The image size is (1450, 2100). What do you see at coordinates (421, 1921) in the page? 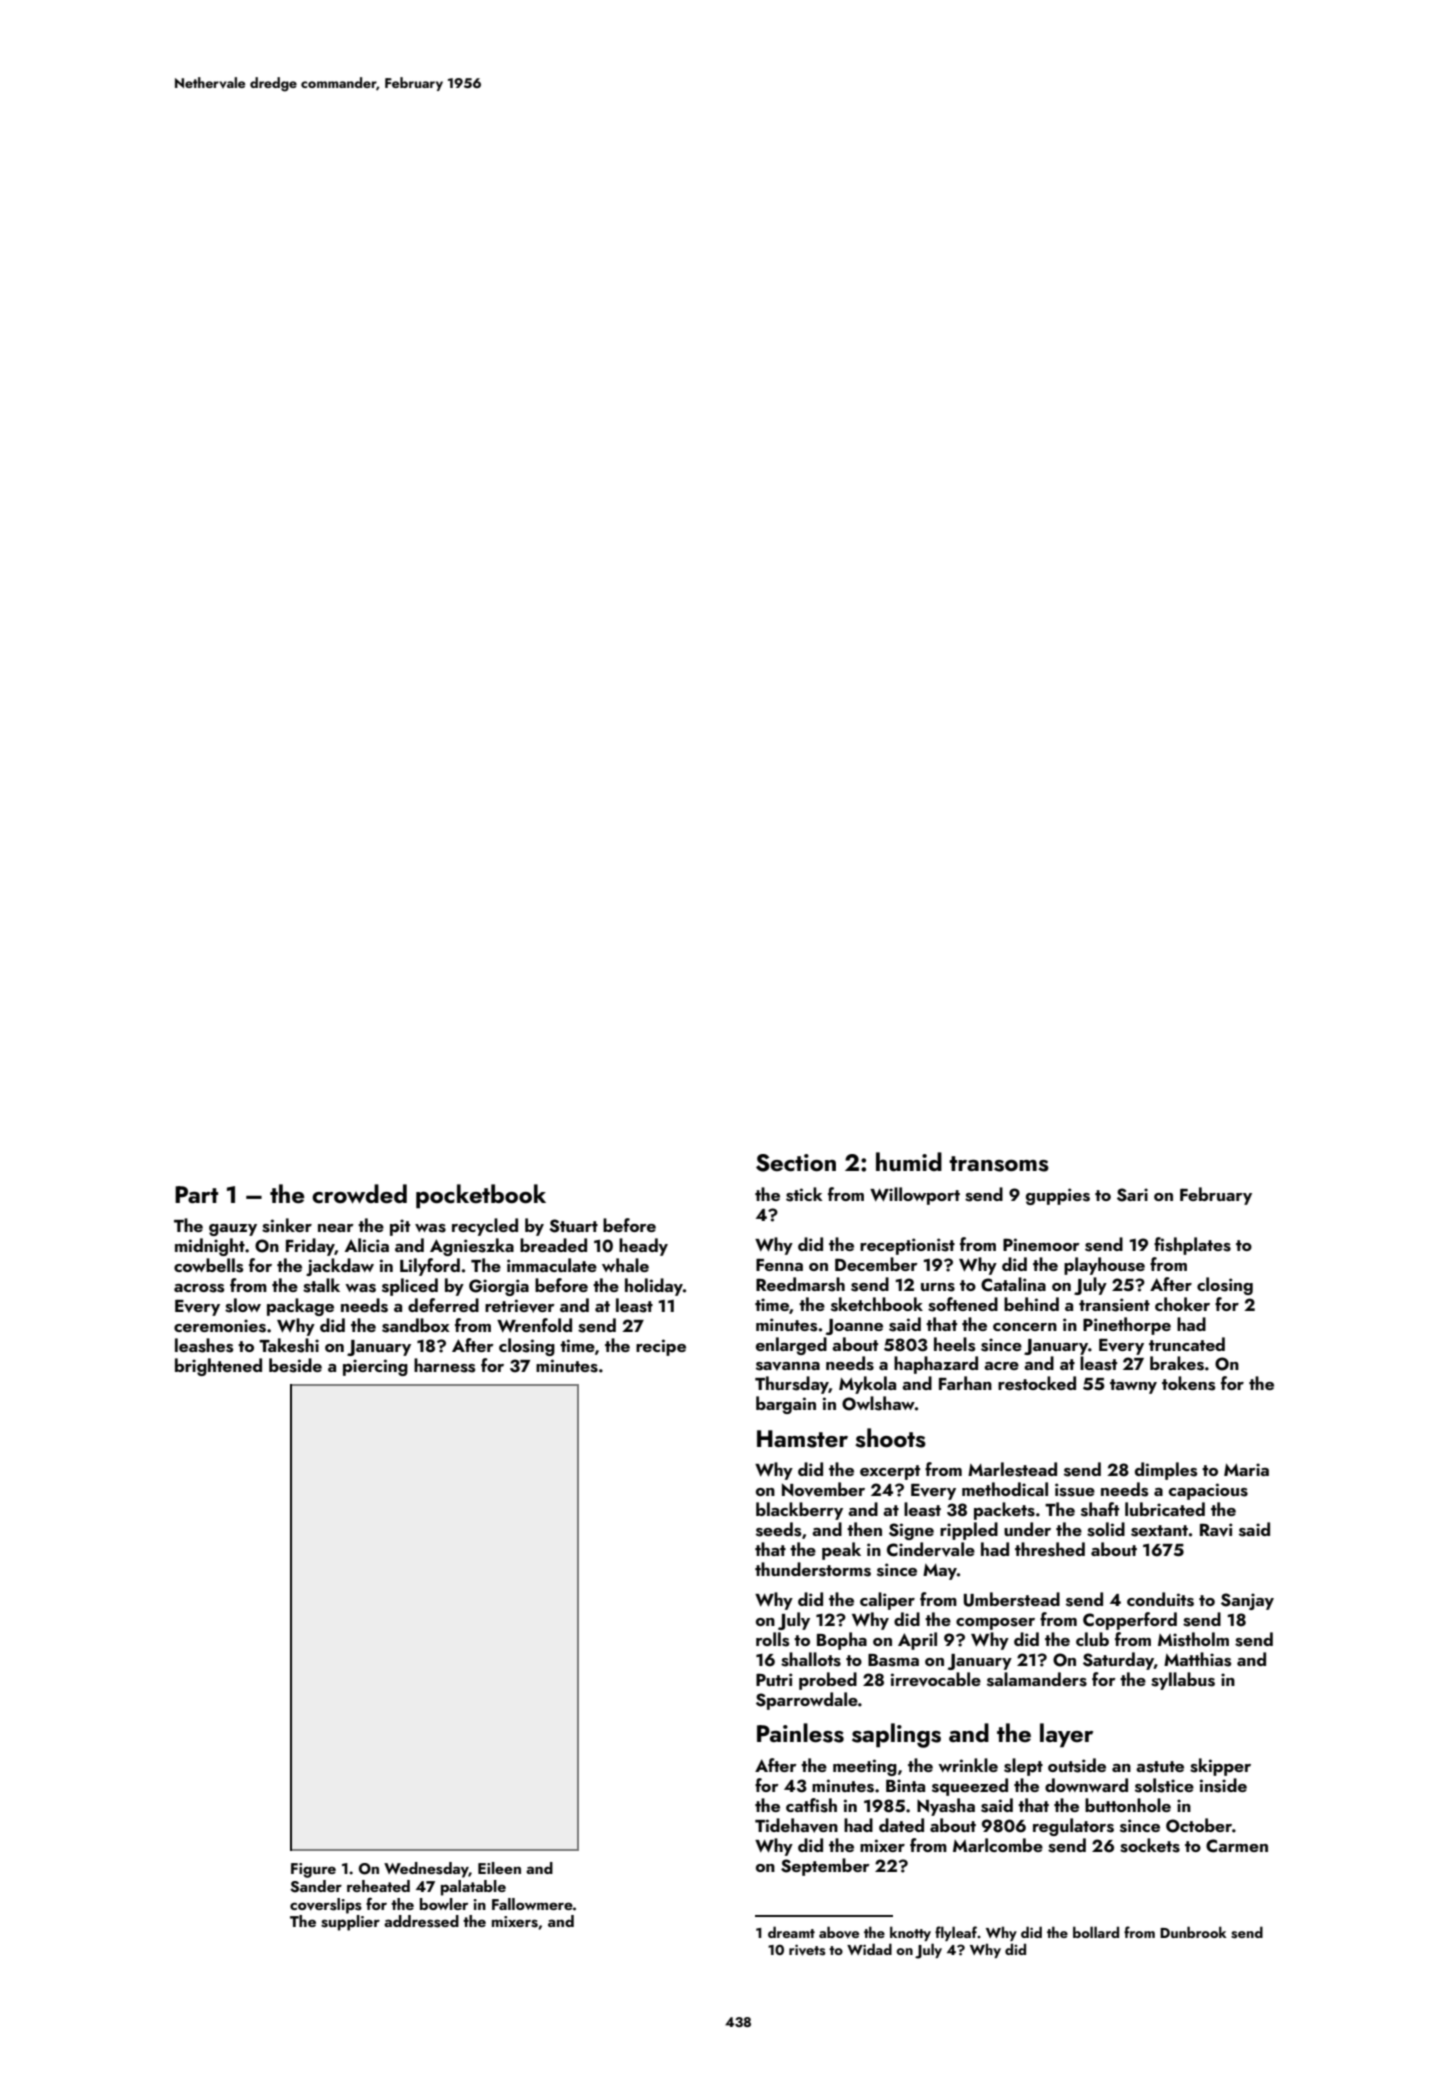
I see `addressed` at bounding box center [421, 1921].
